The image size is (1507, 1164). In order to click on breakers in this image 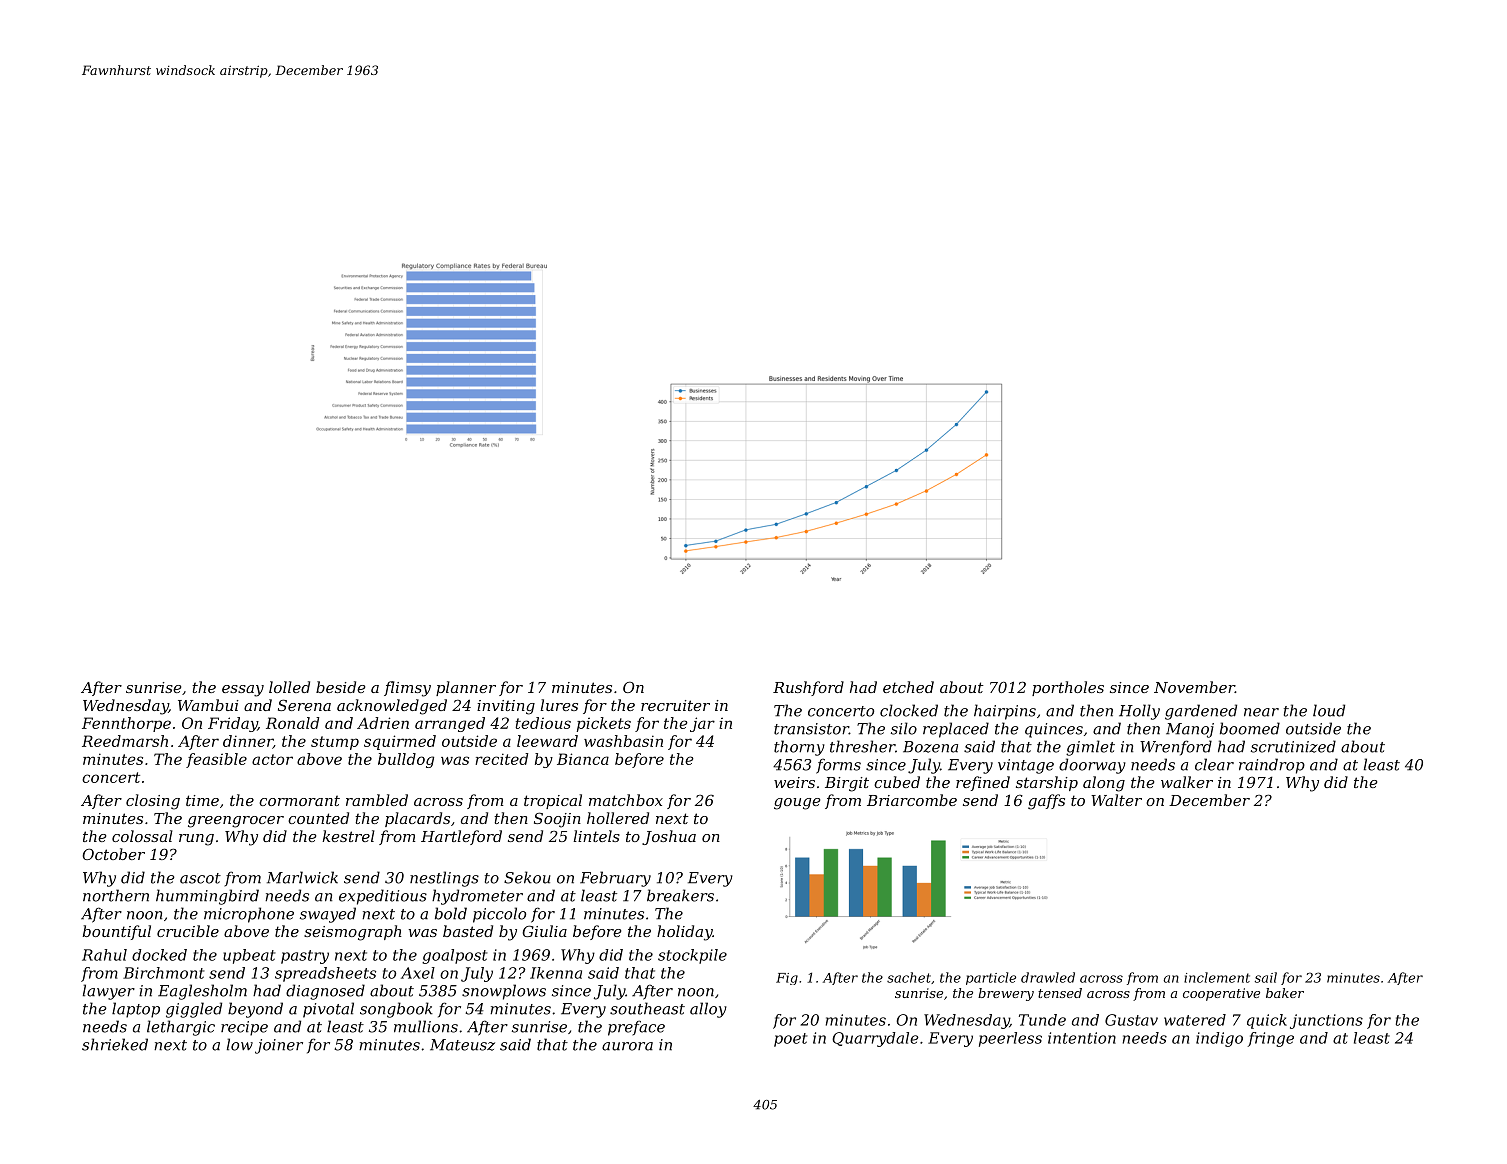, I will do `click(680, 895)`.
